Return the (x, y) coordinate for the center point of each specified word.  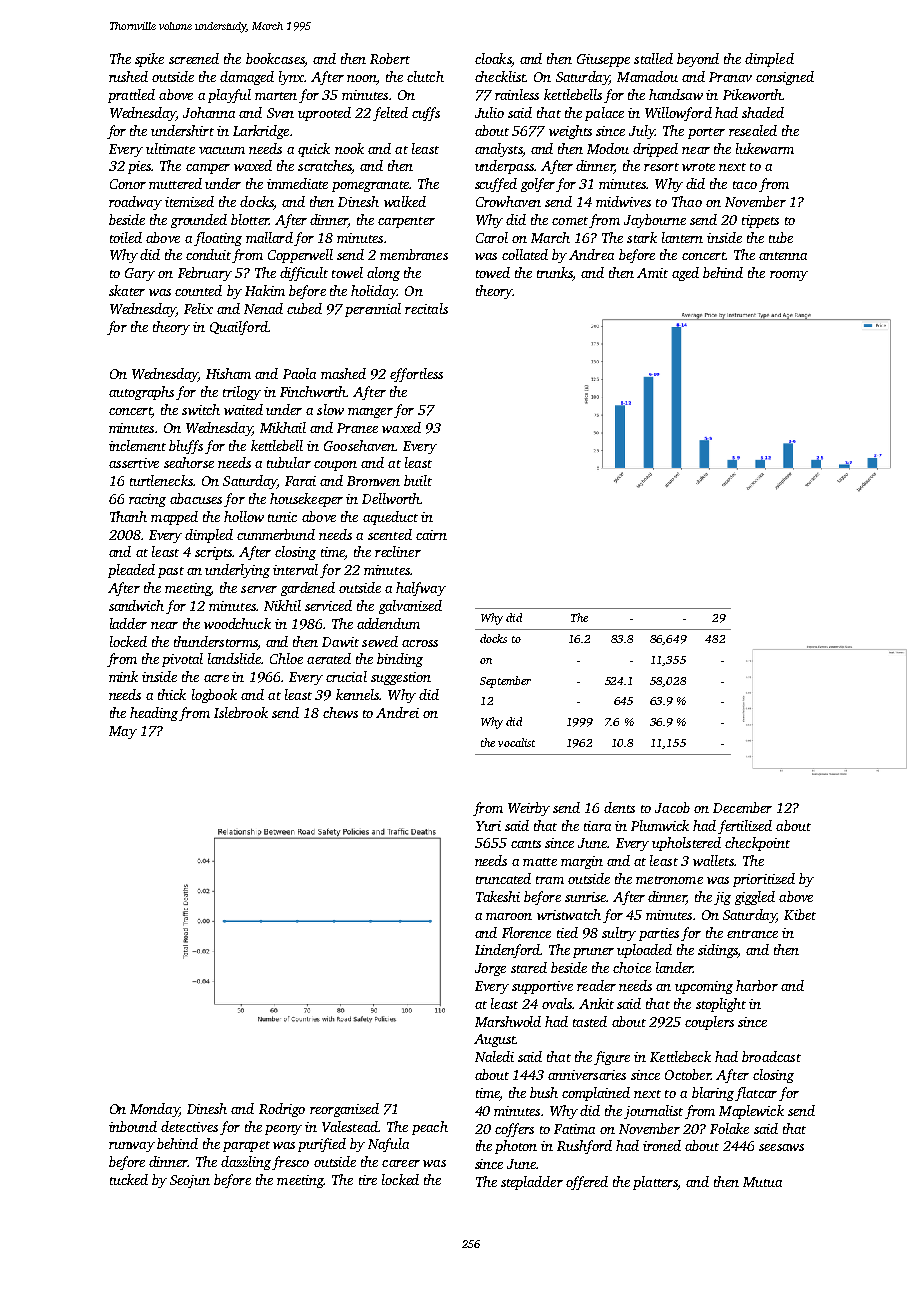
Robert (390, 58)
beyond (698, 60)
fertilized (745, 827)
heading (154, 714)
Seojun (190, 1181)
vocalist (516, 742)
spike (149, 60)
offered (587, 1183)
